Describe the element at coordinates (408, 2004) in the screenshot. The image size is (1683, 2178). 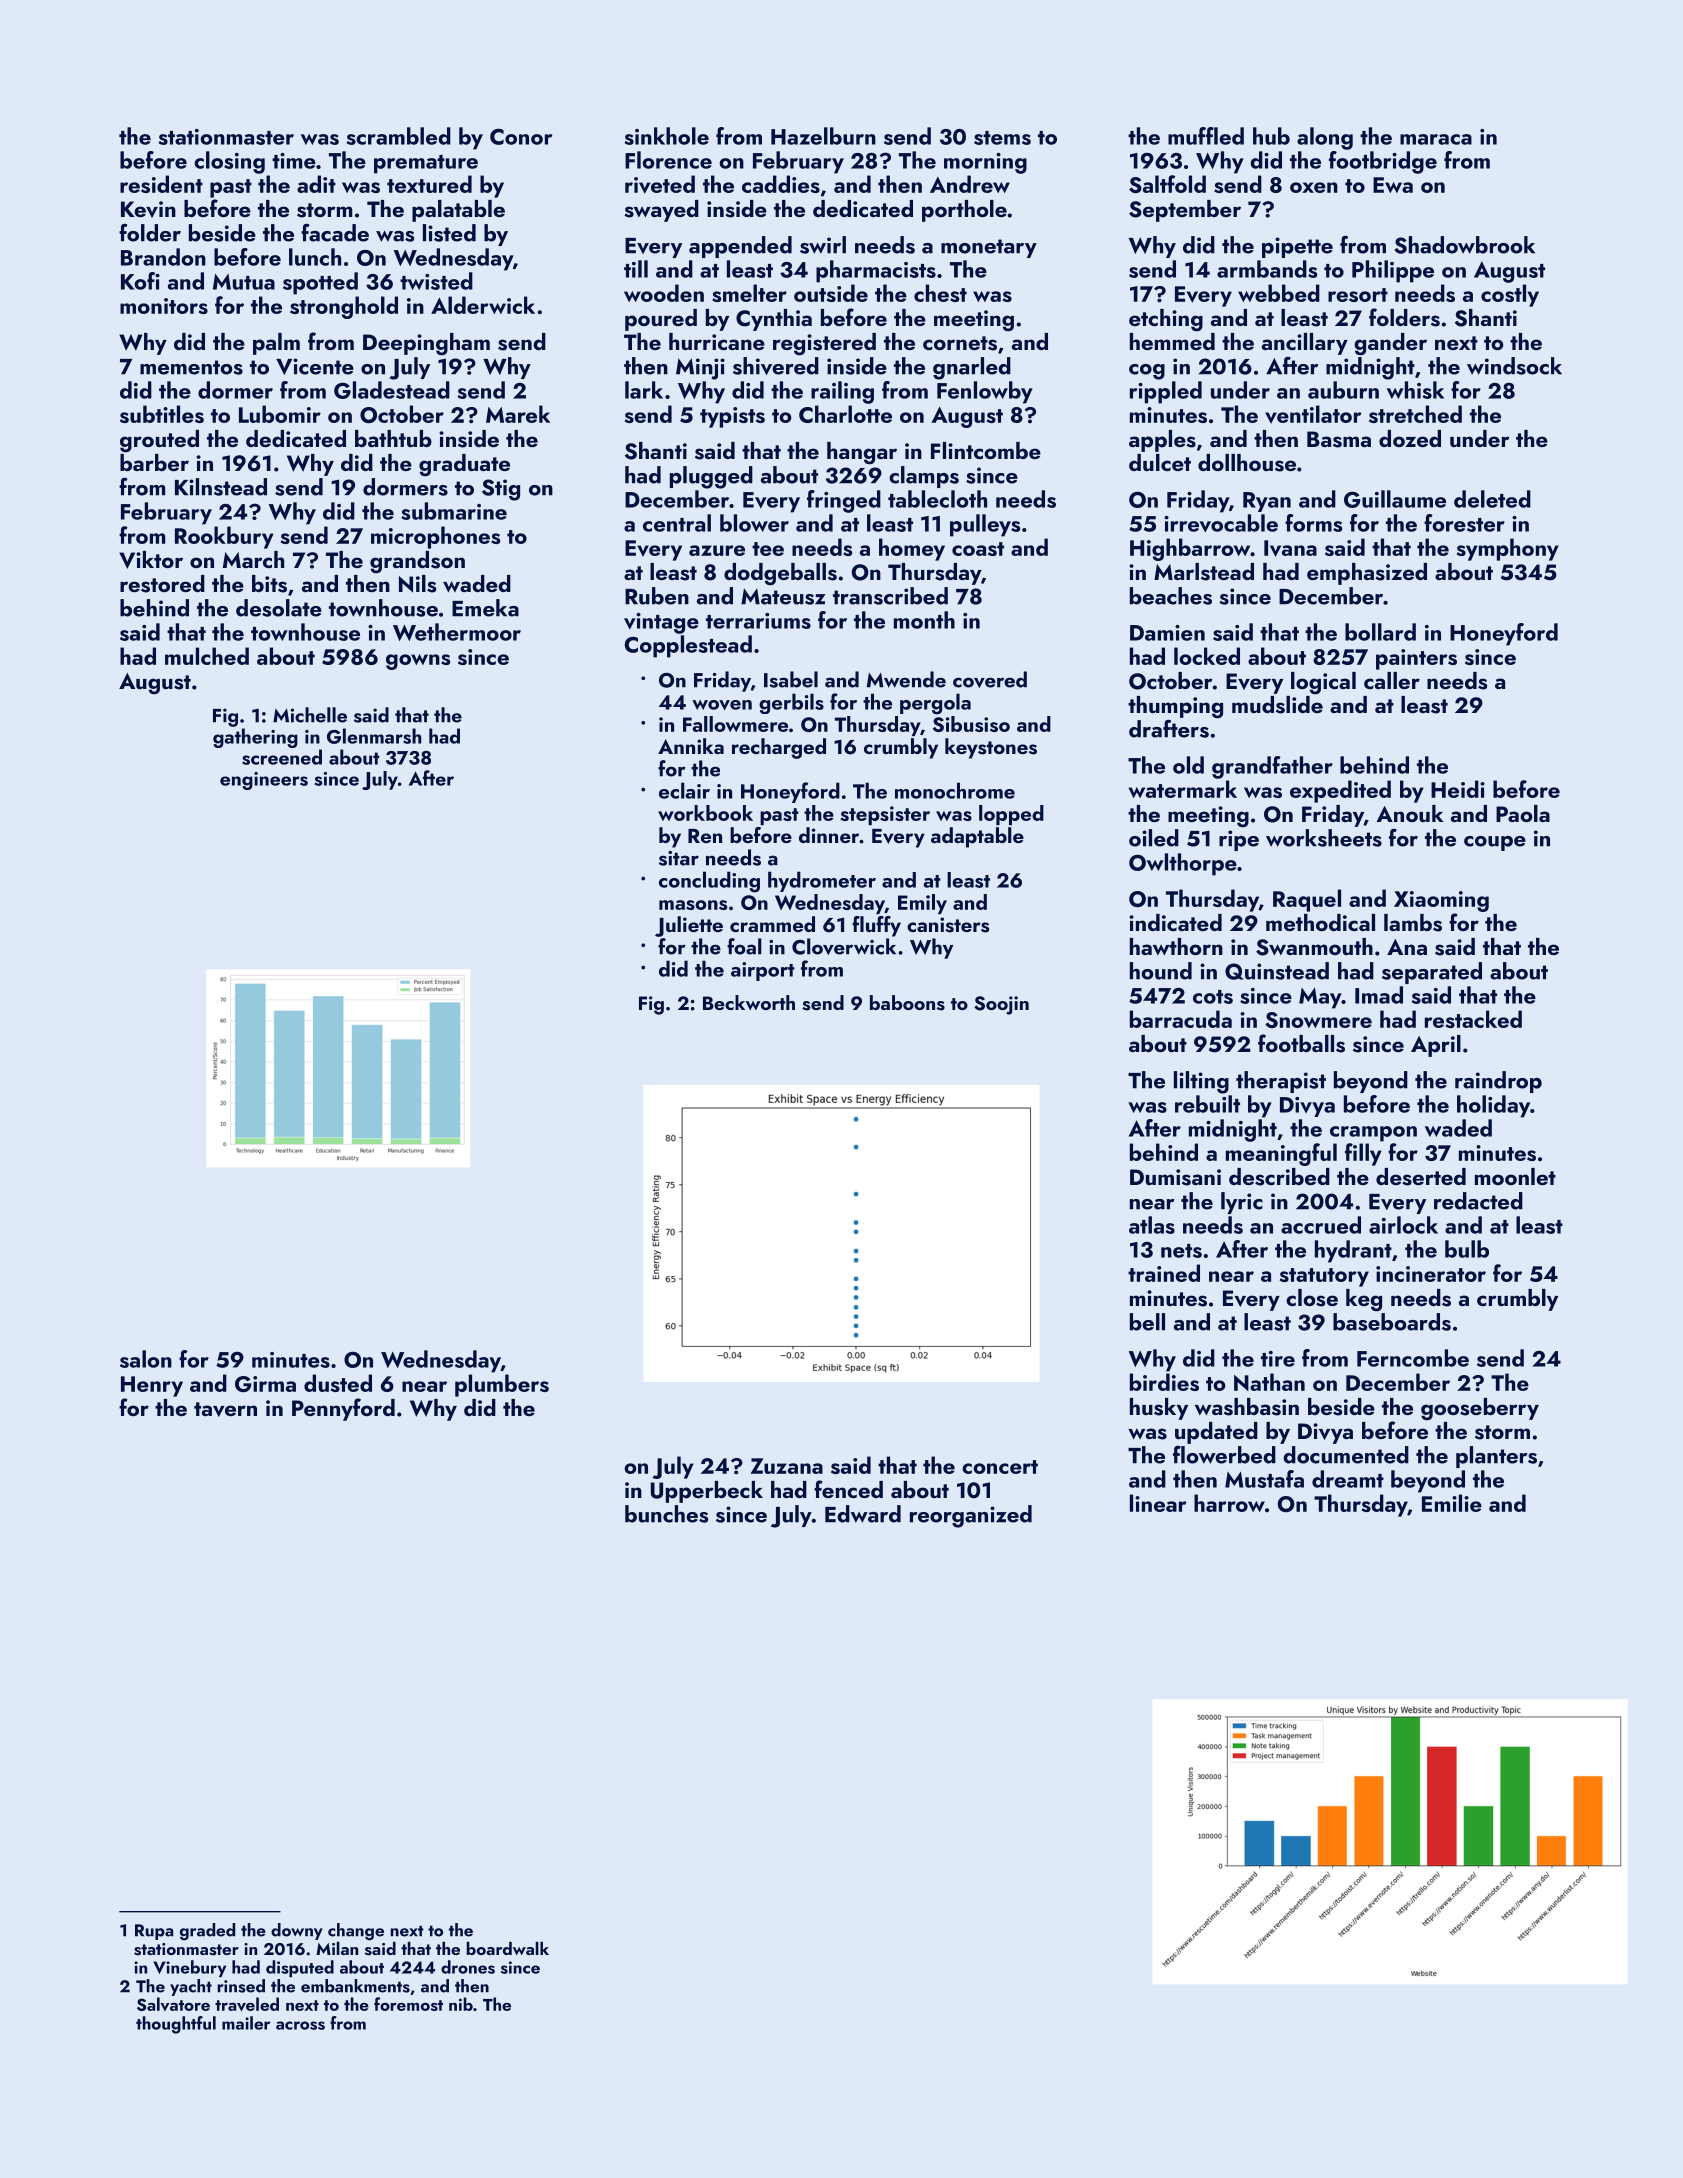
I see `foremost` at that location.
